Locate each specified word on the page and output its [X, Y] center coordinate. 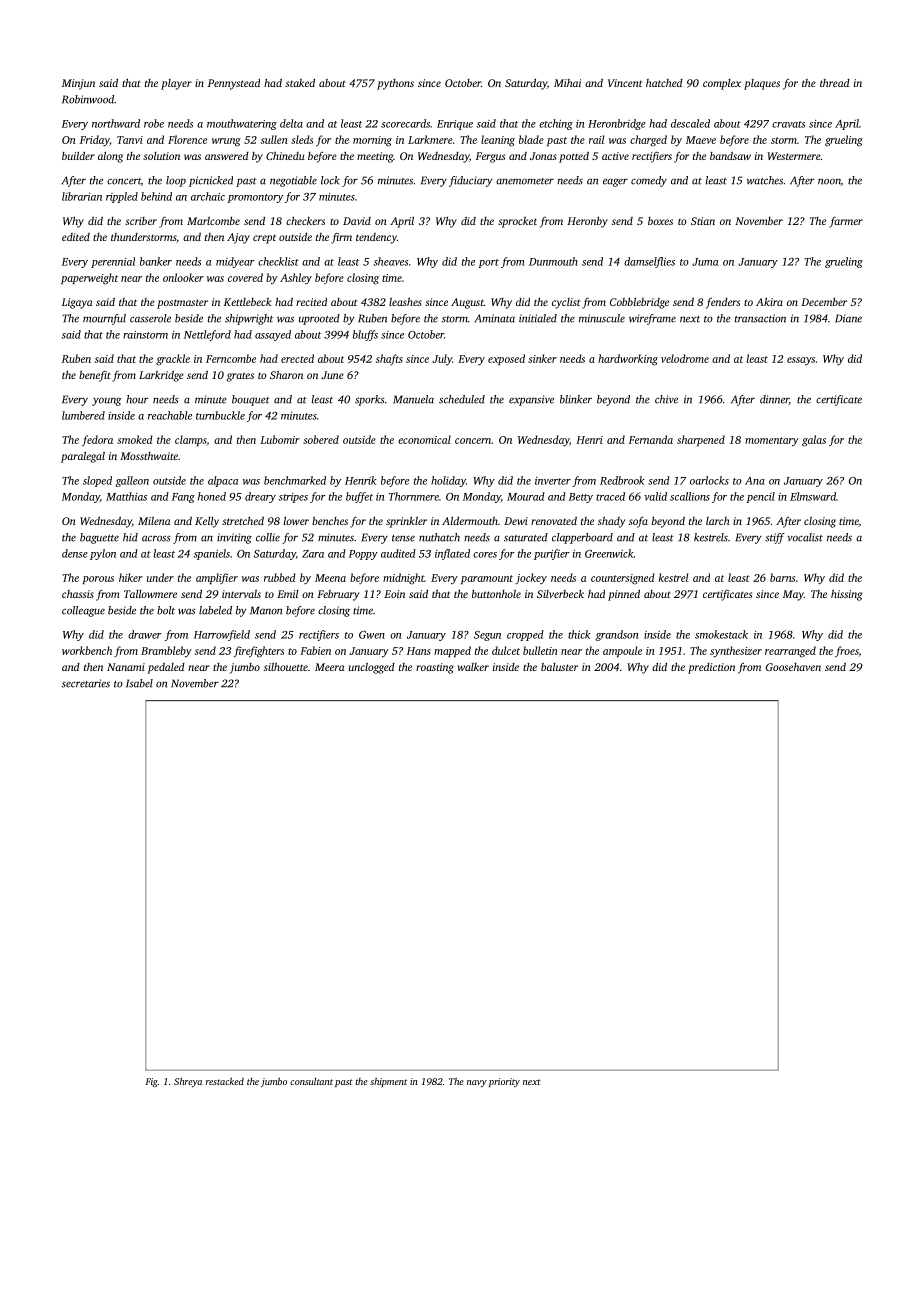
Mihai [567, 83]
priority [504, 1082]
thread [835, 83]
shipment [388, 1082]
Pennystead [234, 84]
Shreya [188, 1082]
